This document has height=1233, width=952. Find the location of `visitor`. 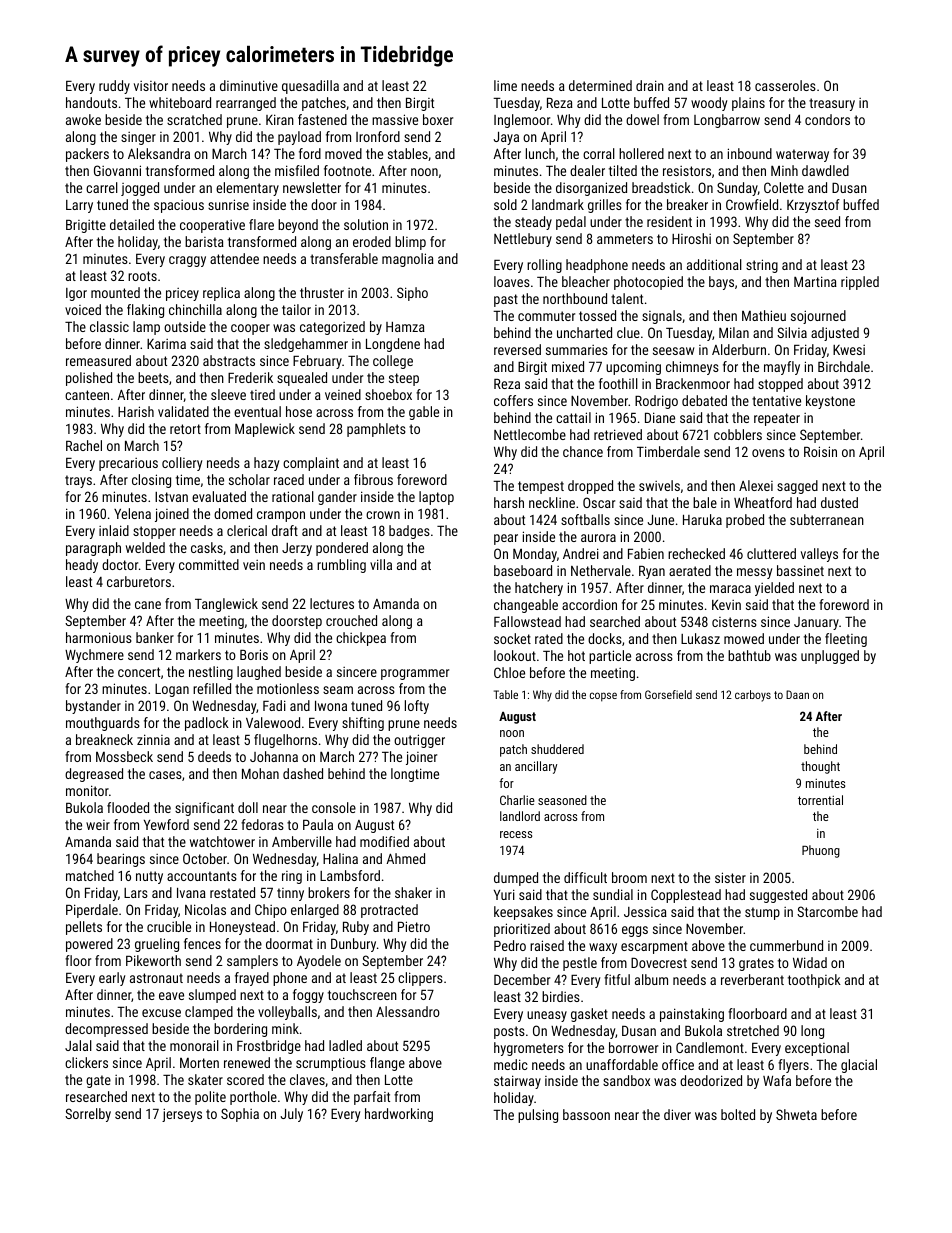

visitor is located at coordinates (151, 86).
